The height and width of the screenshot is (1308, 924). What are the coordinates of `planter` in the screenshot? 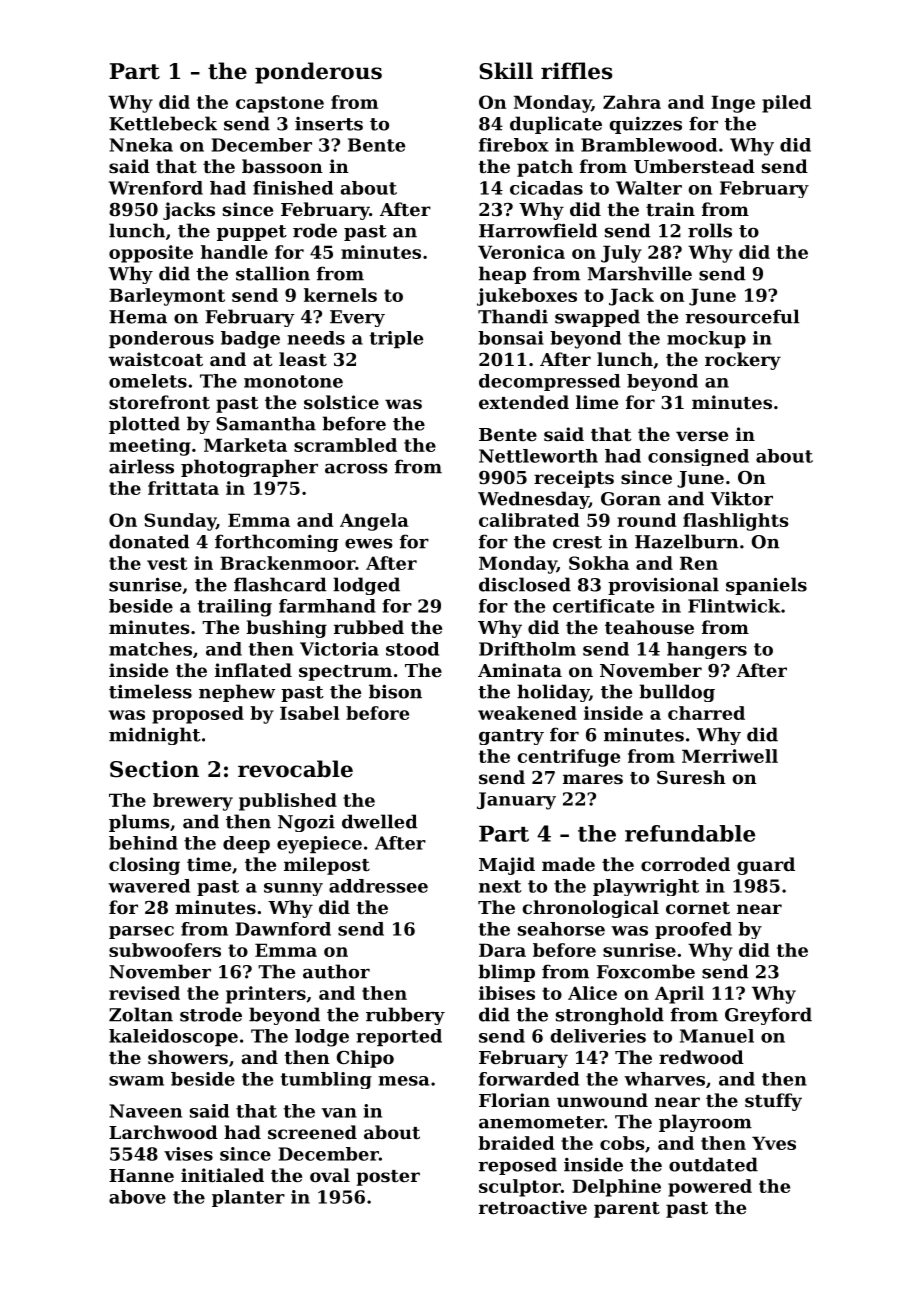 It's located at (248, 1198).
